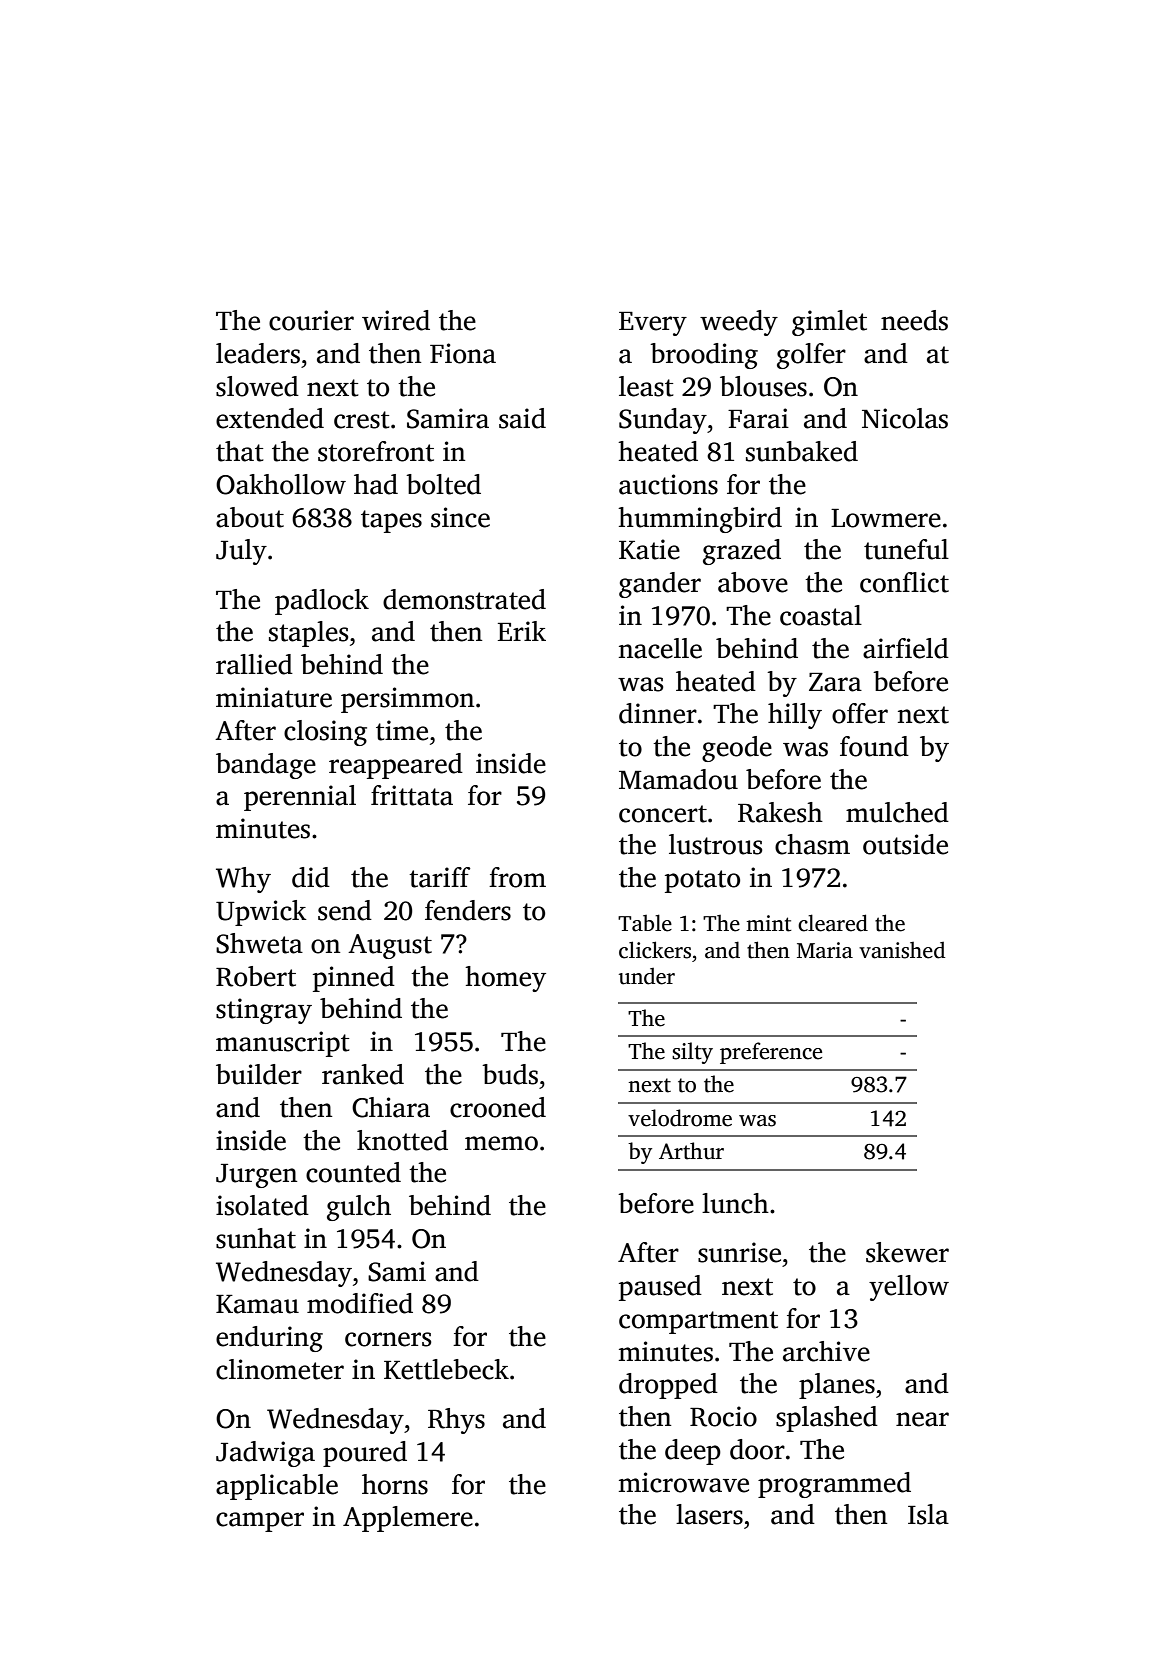 This page has height=1654, width=1165. What do you see at coordinates (257, 1304) in the page?
I see `Kamau` at bounding box center [257, 1304].
